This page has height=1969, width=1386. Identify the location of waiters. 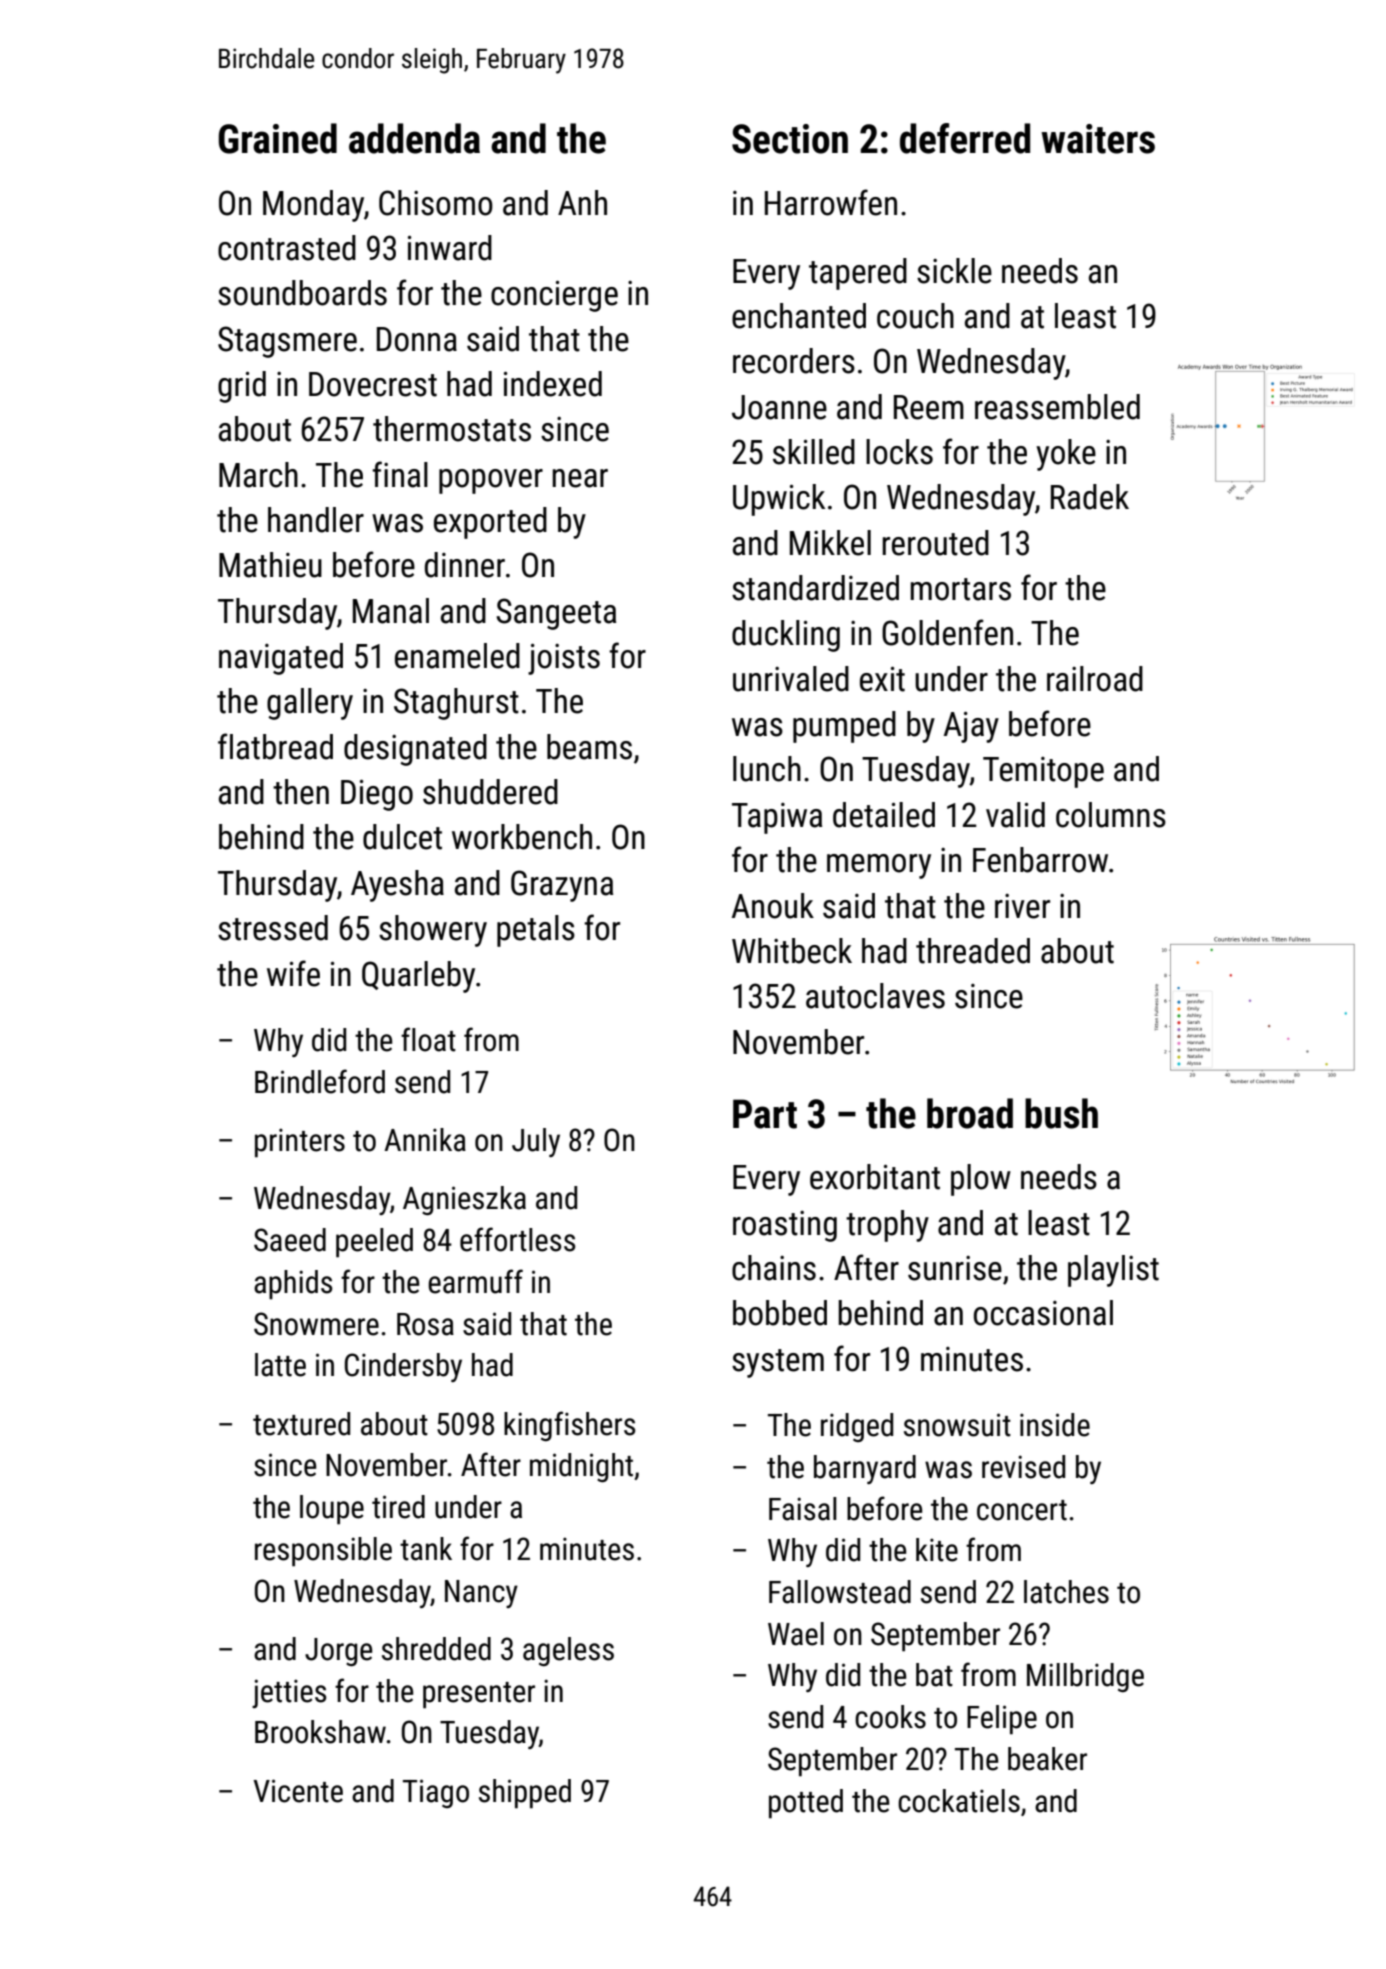
(1098, 139).
